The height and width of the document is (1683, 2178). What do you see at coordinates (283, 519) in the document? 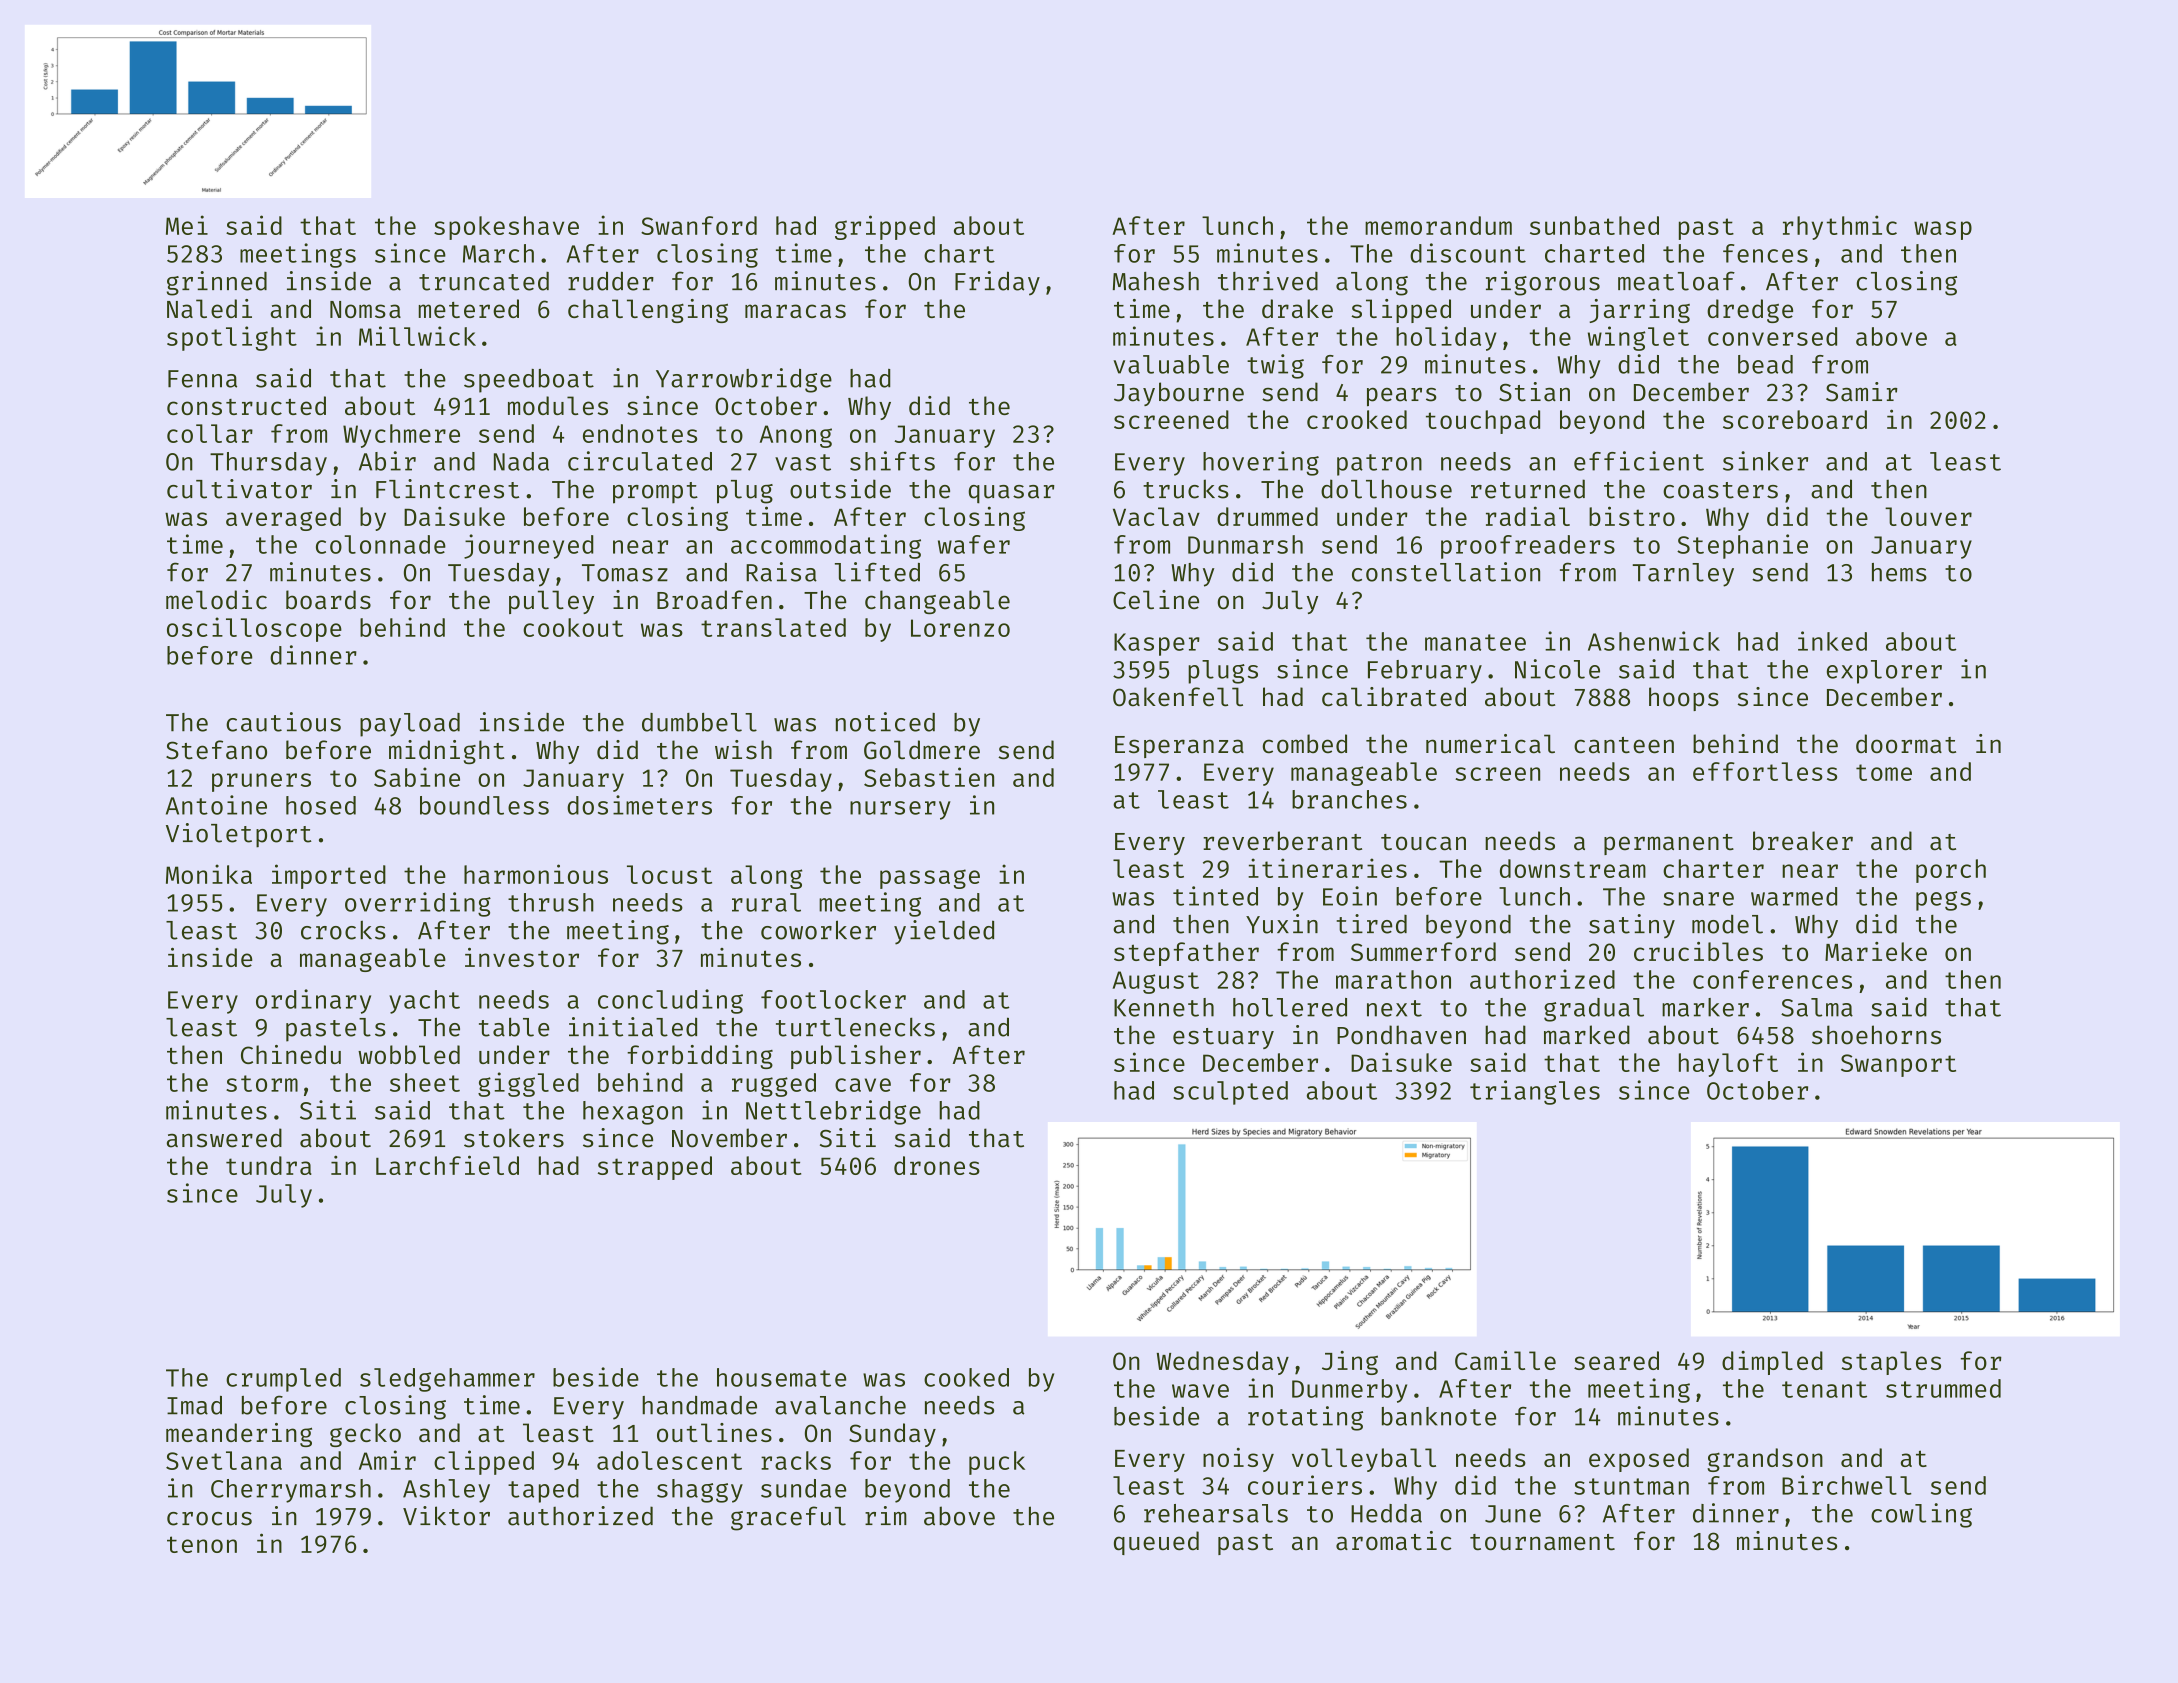
I see `averaged` at bounding box center [283, 519].
